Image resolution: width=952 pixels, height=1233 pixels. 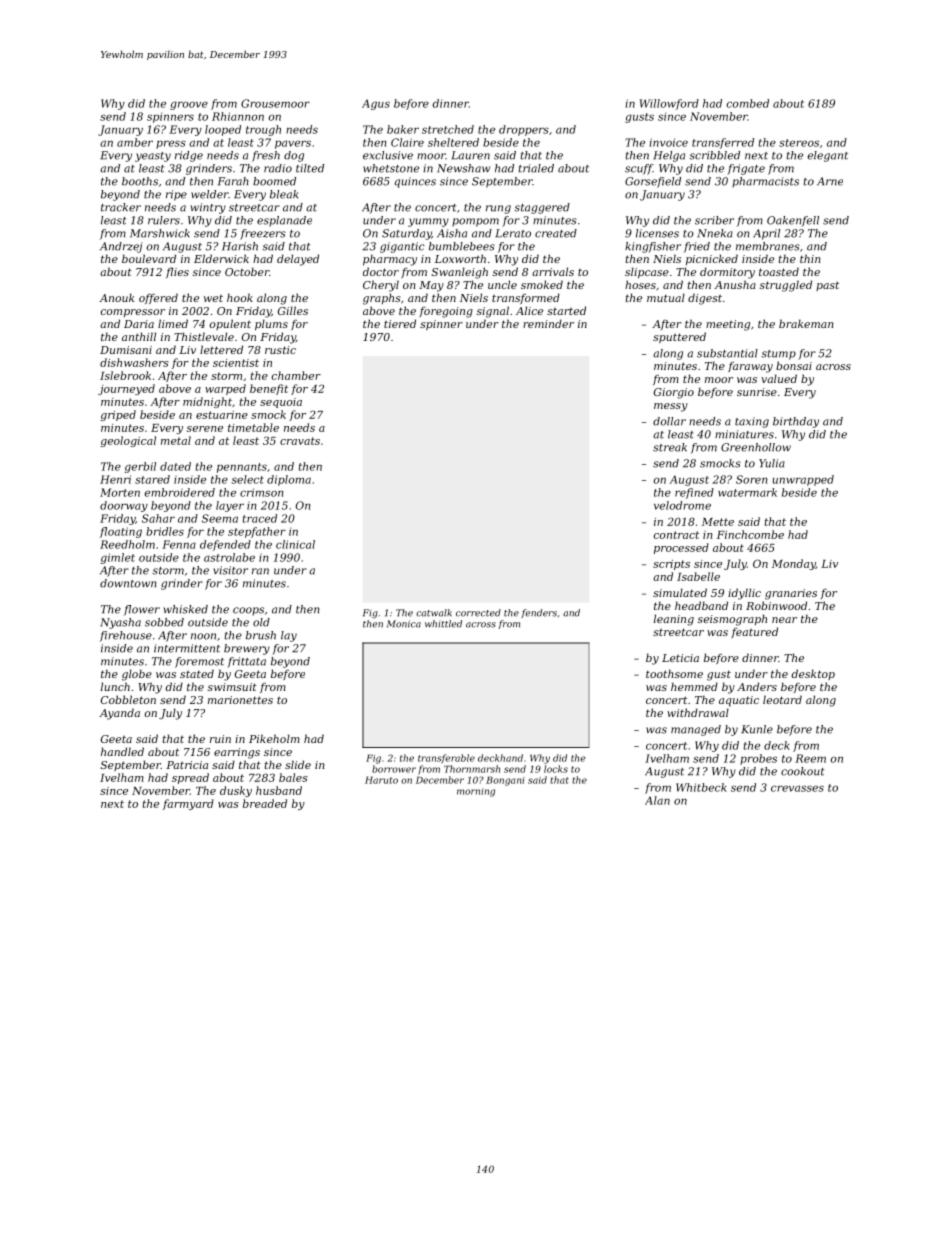 What do you see at coordinates (230, 570) in the screenshot?
I see `visitor` at bounding box center [230, 570].
